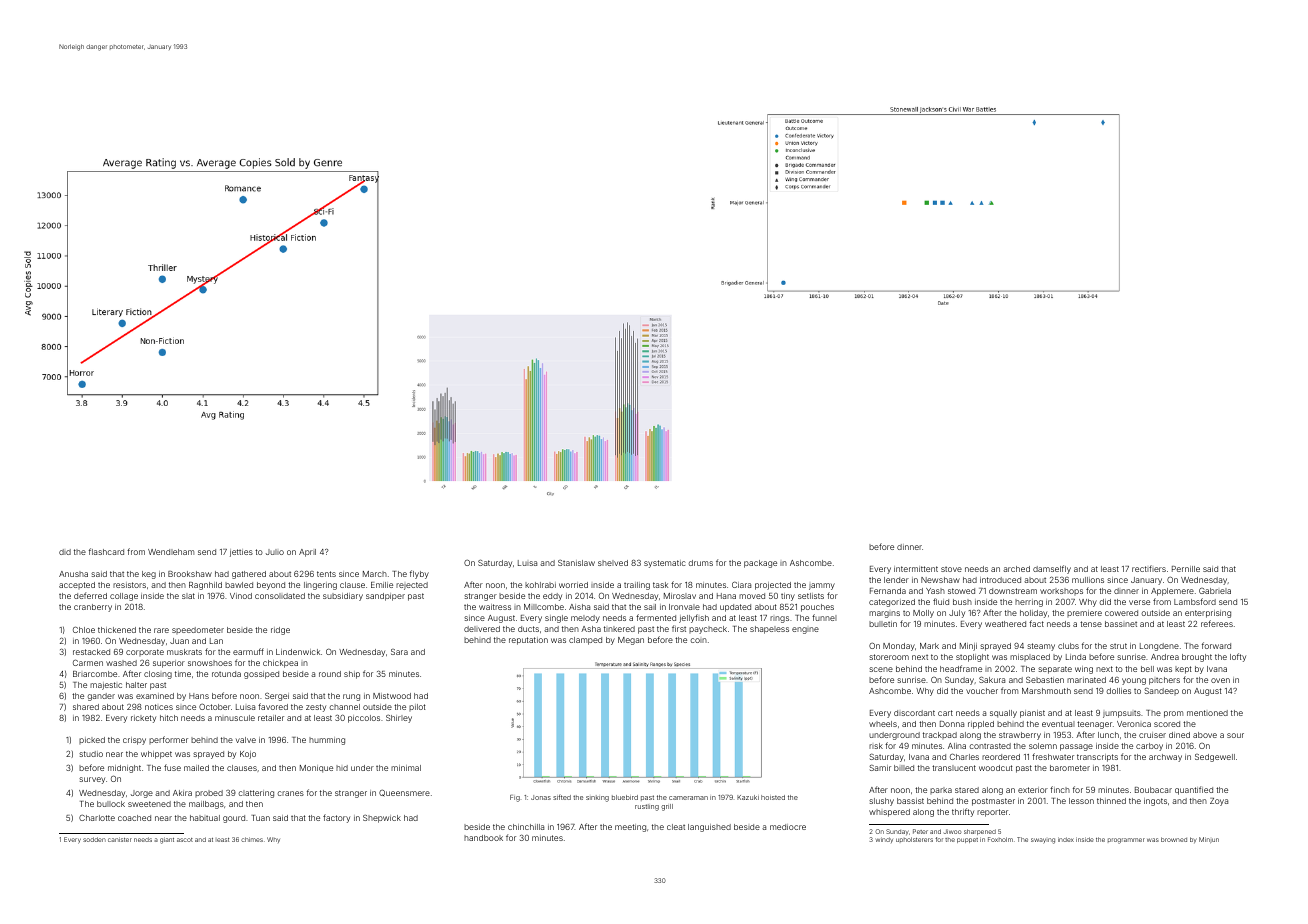 This document has height=924, width=1308. What do you see at coordinates (1174, 839) in the document?
I see `browned` at bounding box center [1174, 839].
